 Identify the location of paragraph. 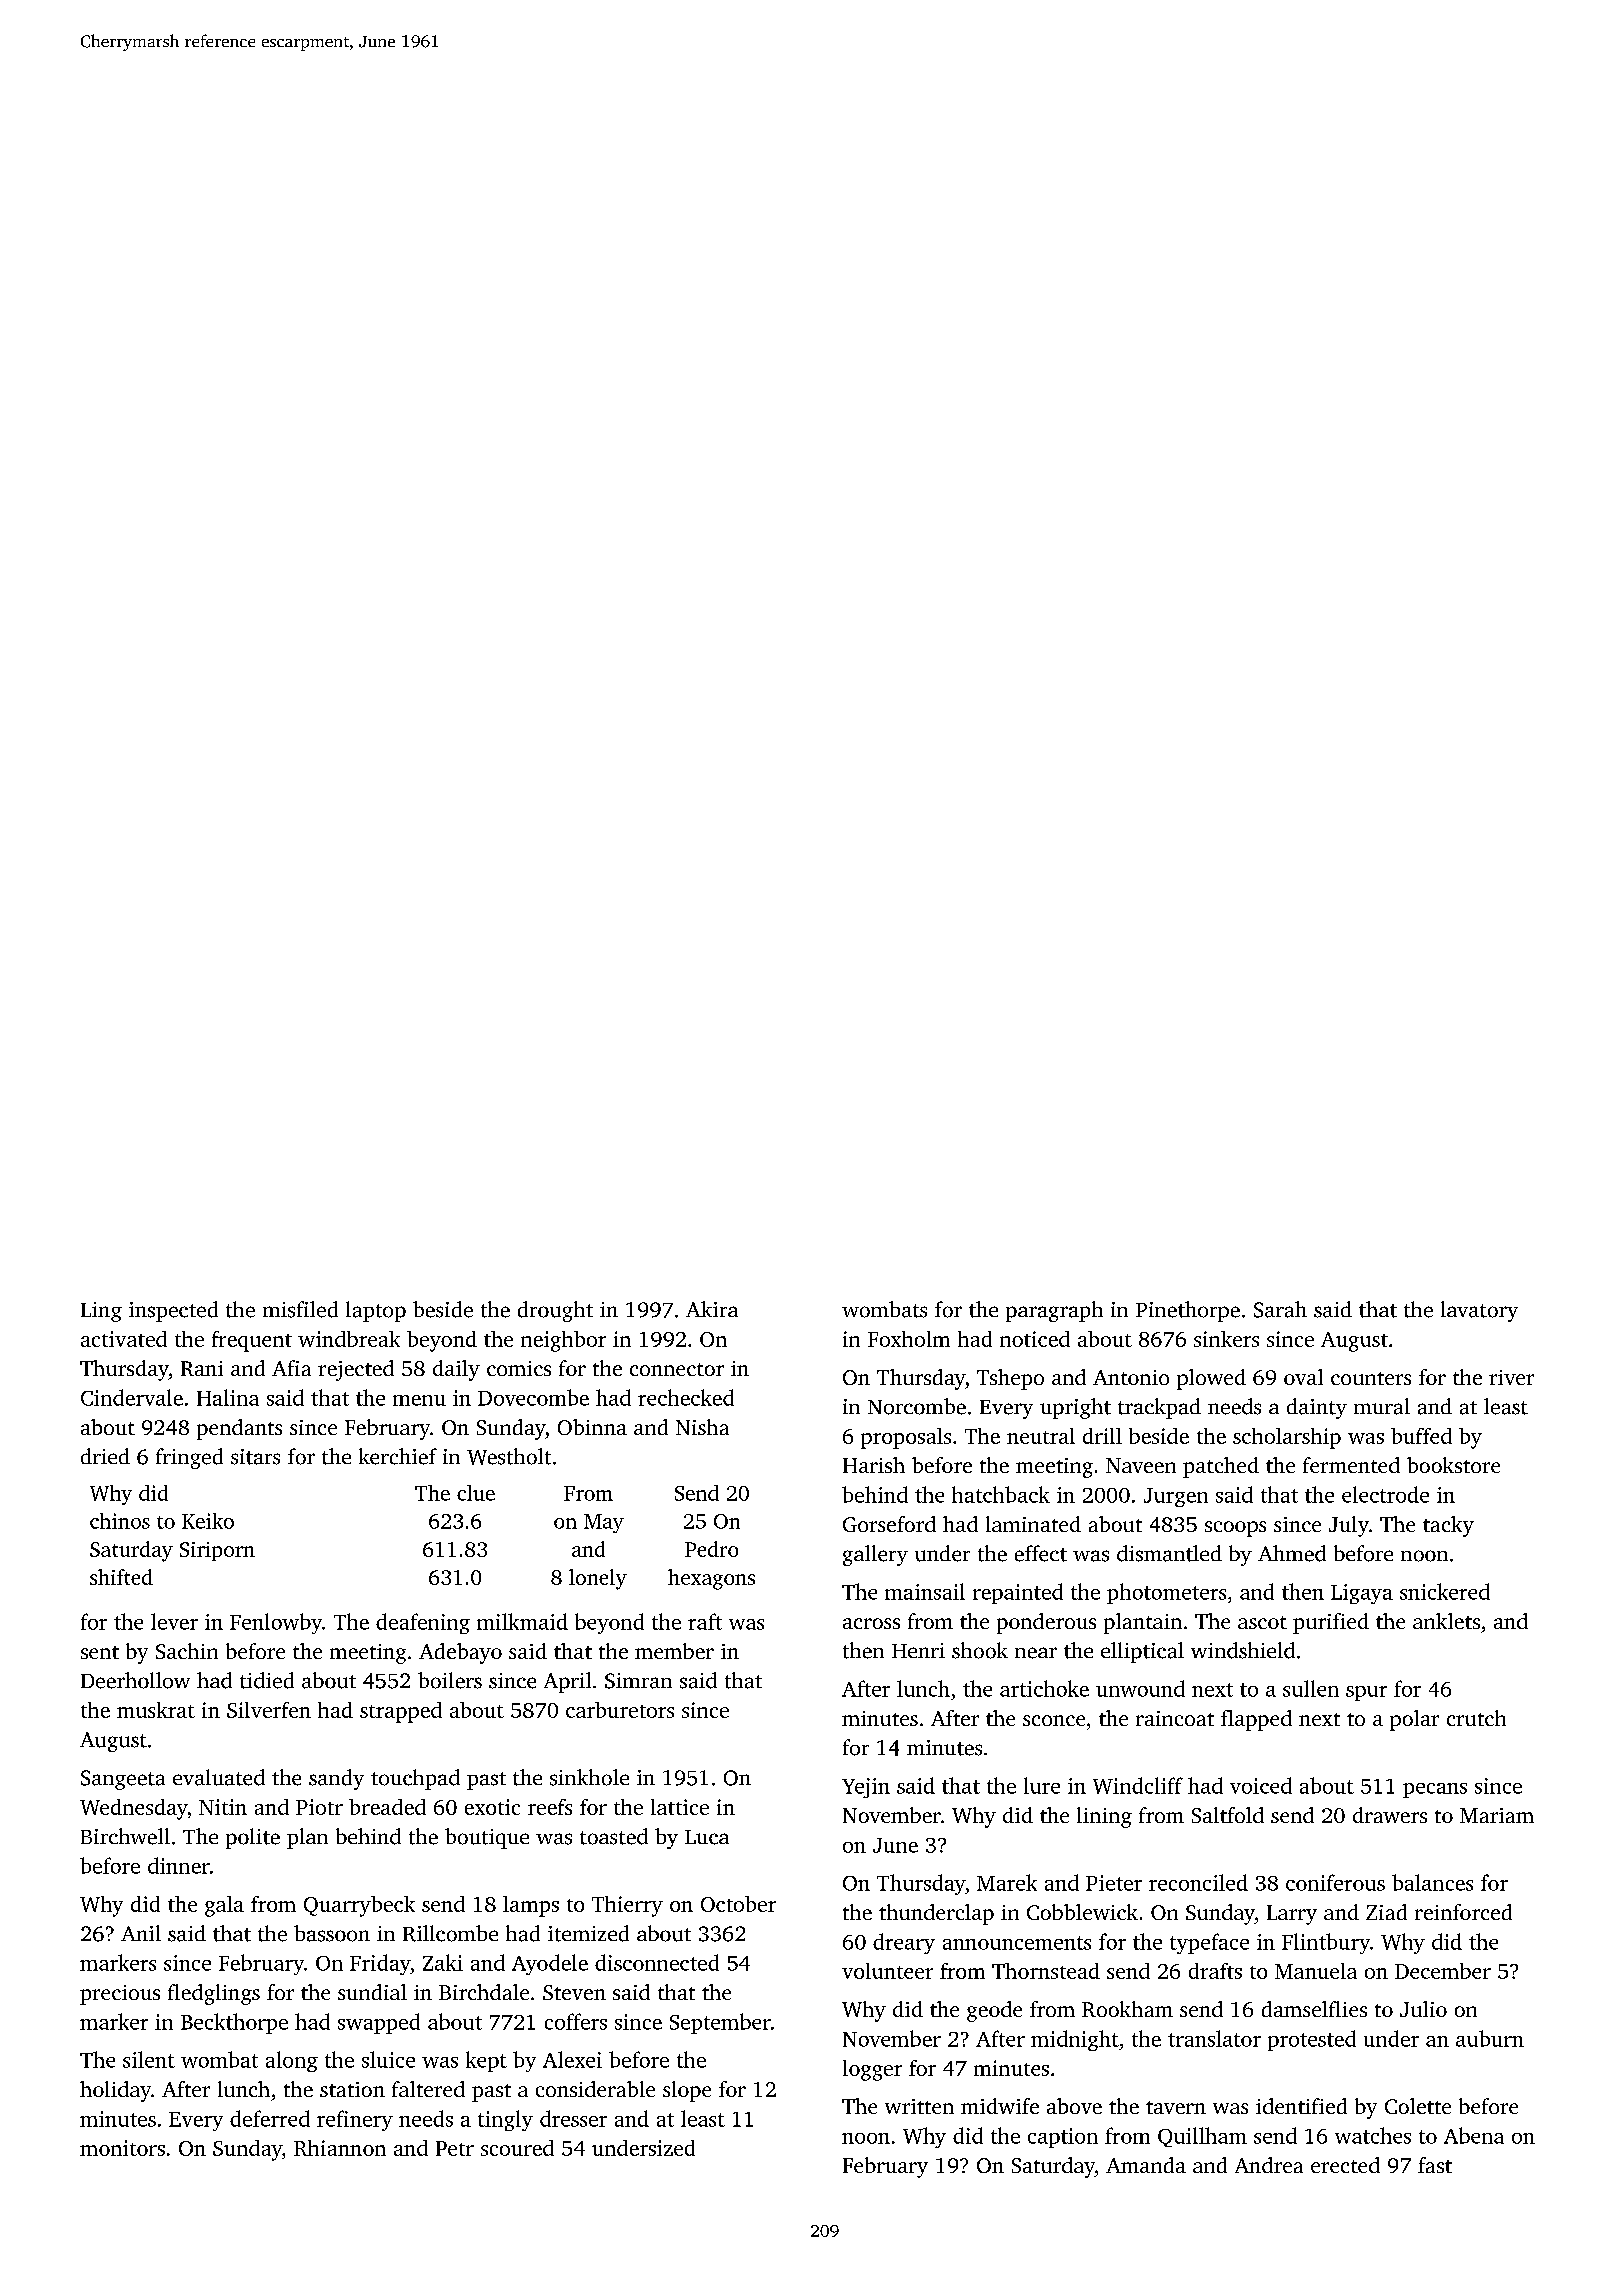
(1054, 1311).
